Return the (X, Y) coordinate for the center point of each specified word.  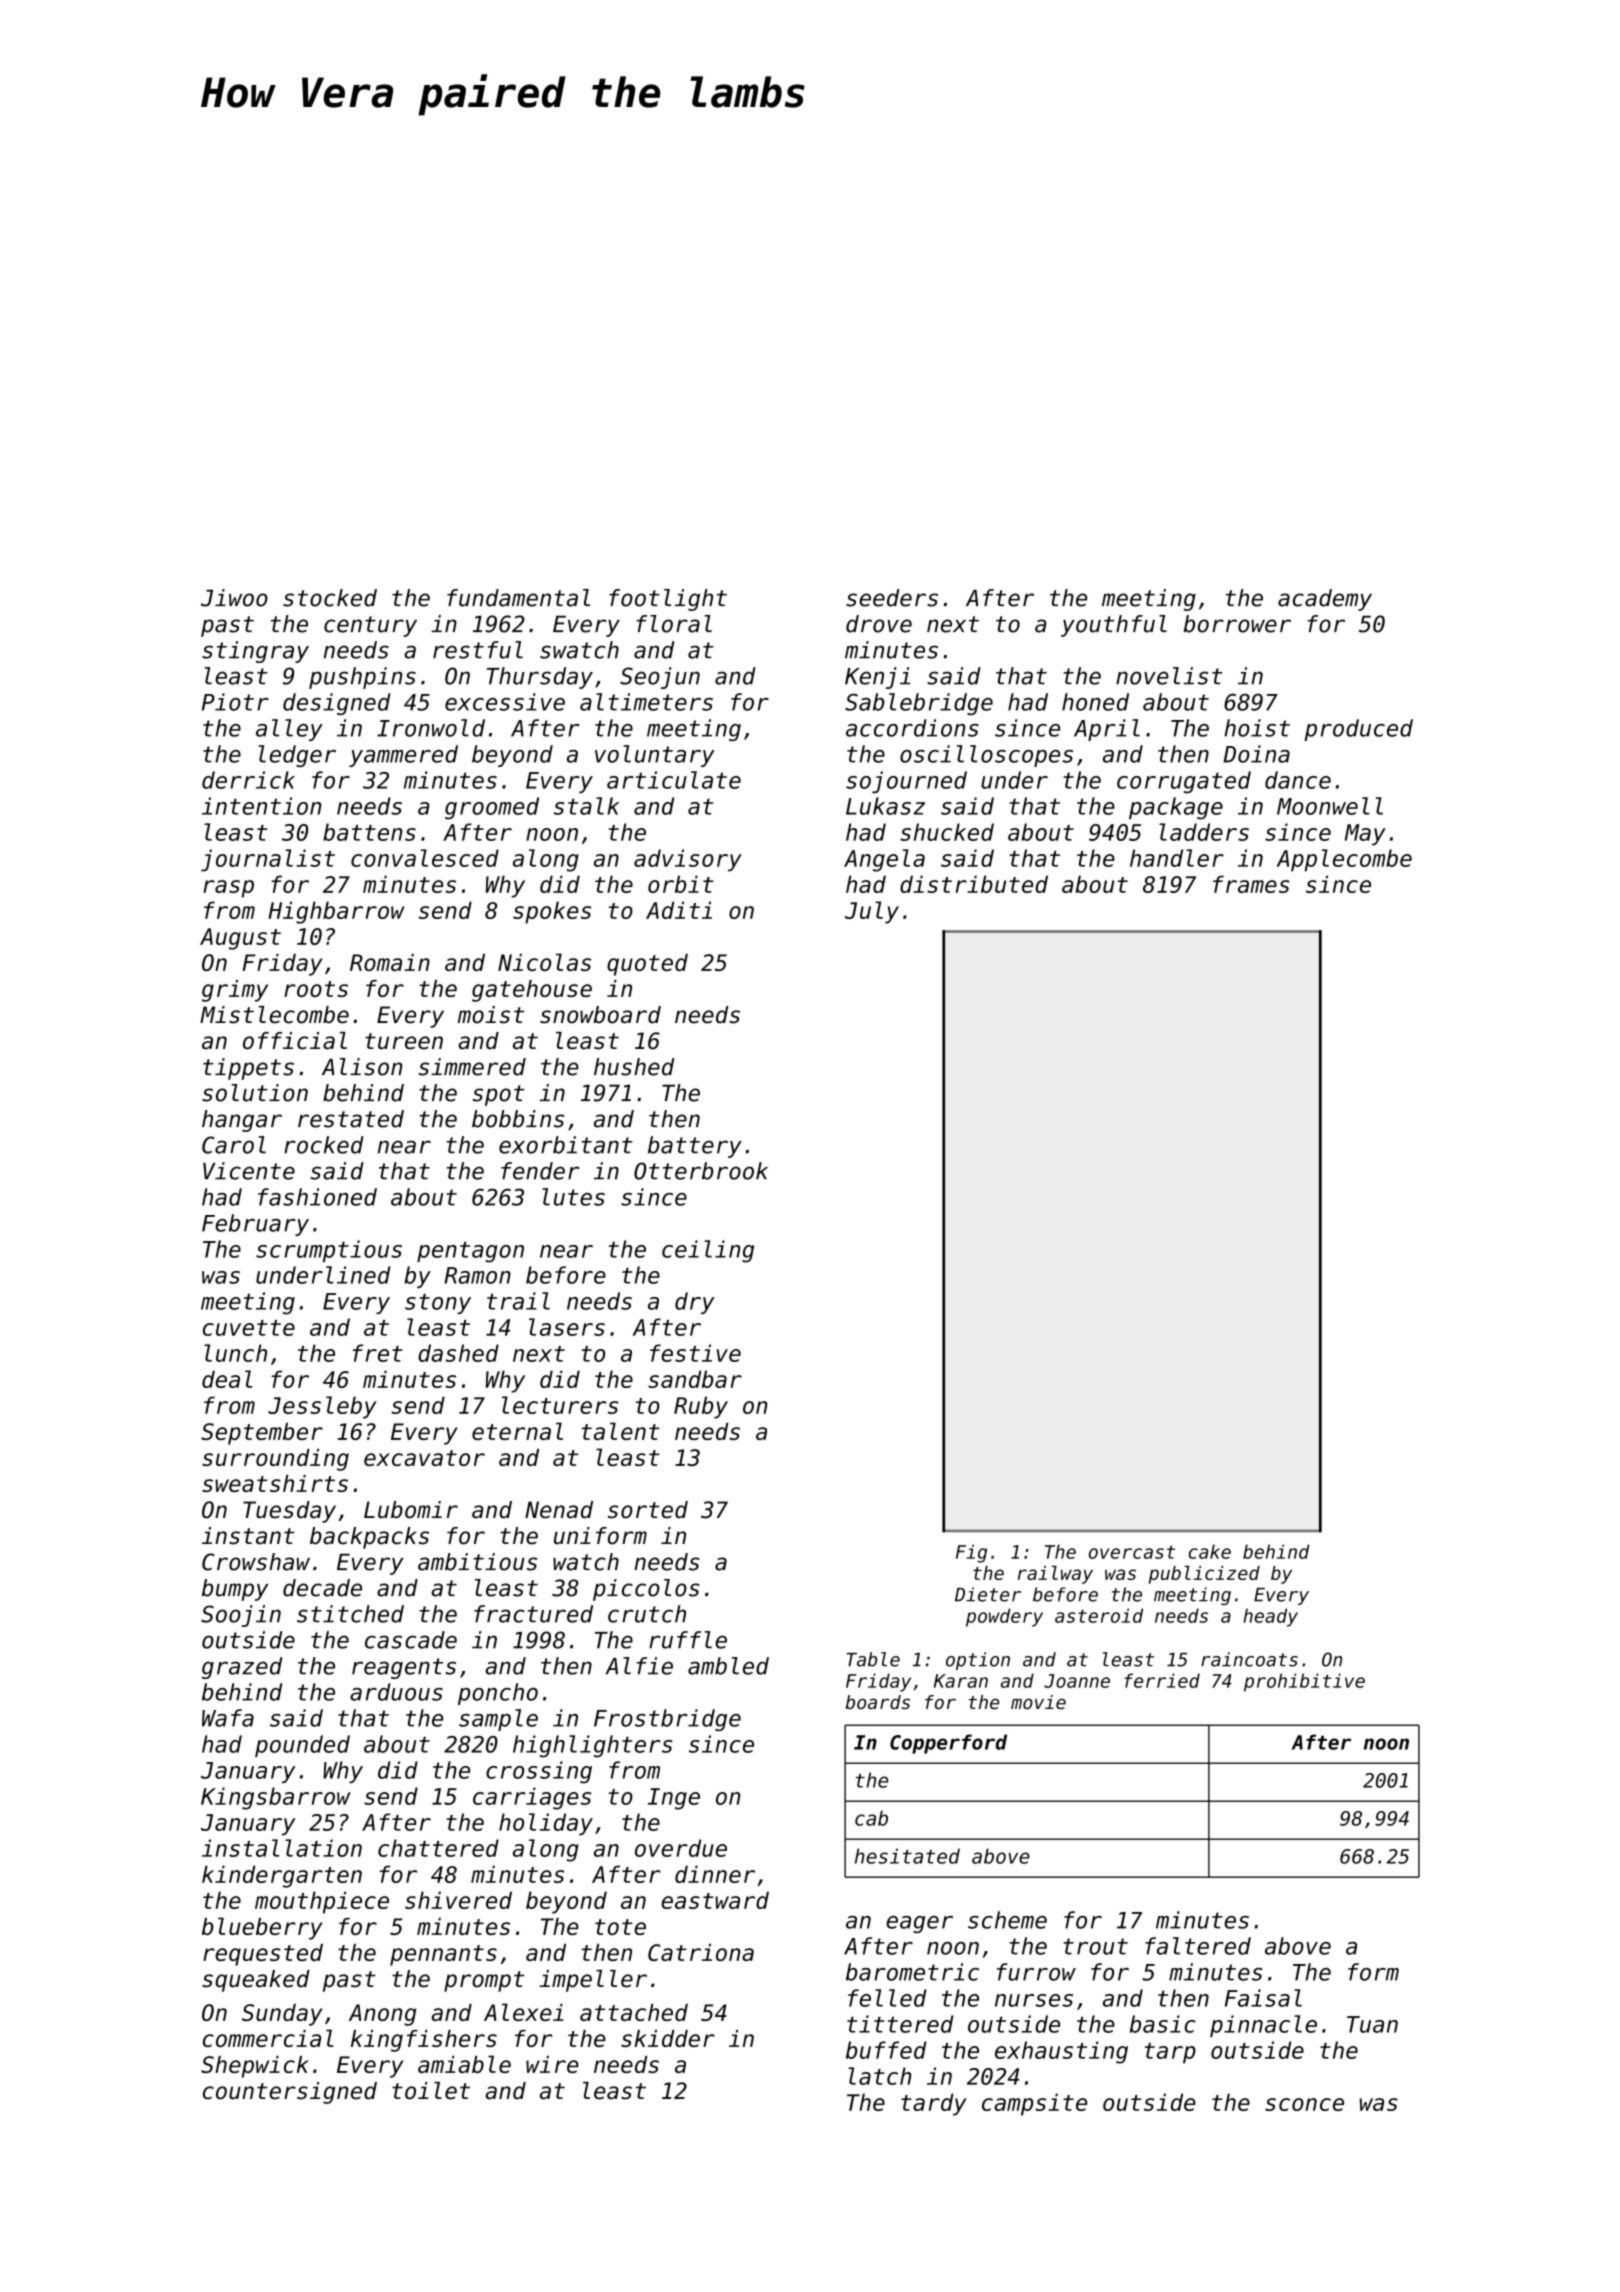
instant (248, 1536)
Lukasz (885, 806)
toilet (431, 2091)
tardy (934, 2104)
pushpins (362, 678)
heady (1270, 1617)
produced (1358, 730)
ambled (728, 1666)
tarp (1170, 2053)
